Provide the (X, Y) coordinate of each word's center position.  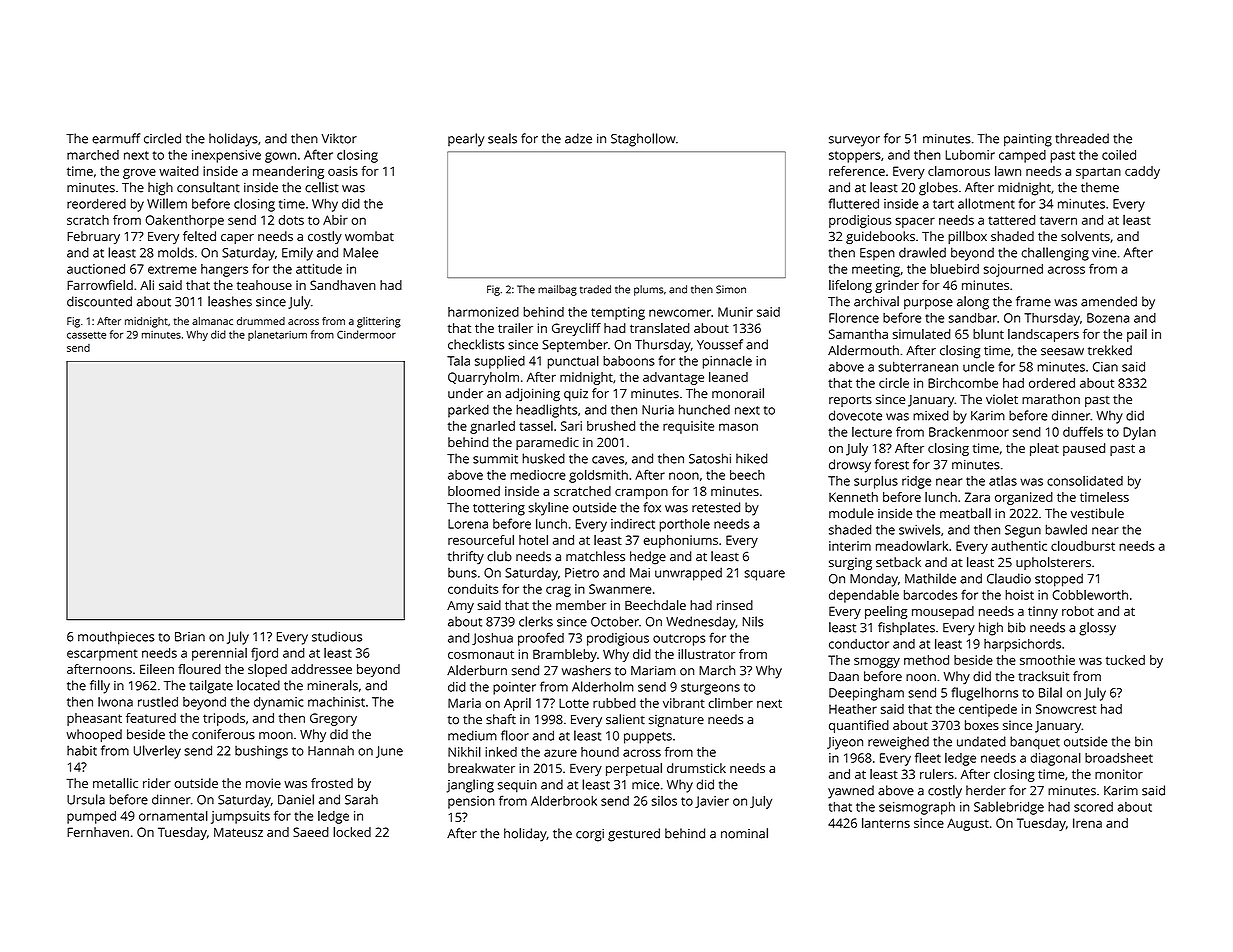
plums (648, 290)
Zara (977, 497)
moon (276, 736)
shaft (501, 719)
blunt (988, 334)
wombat (369, 236)
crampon (641, 494)
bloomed (474, 491)
